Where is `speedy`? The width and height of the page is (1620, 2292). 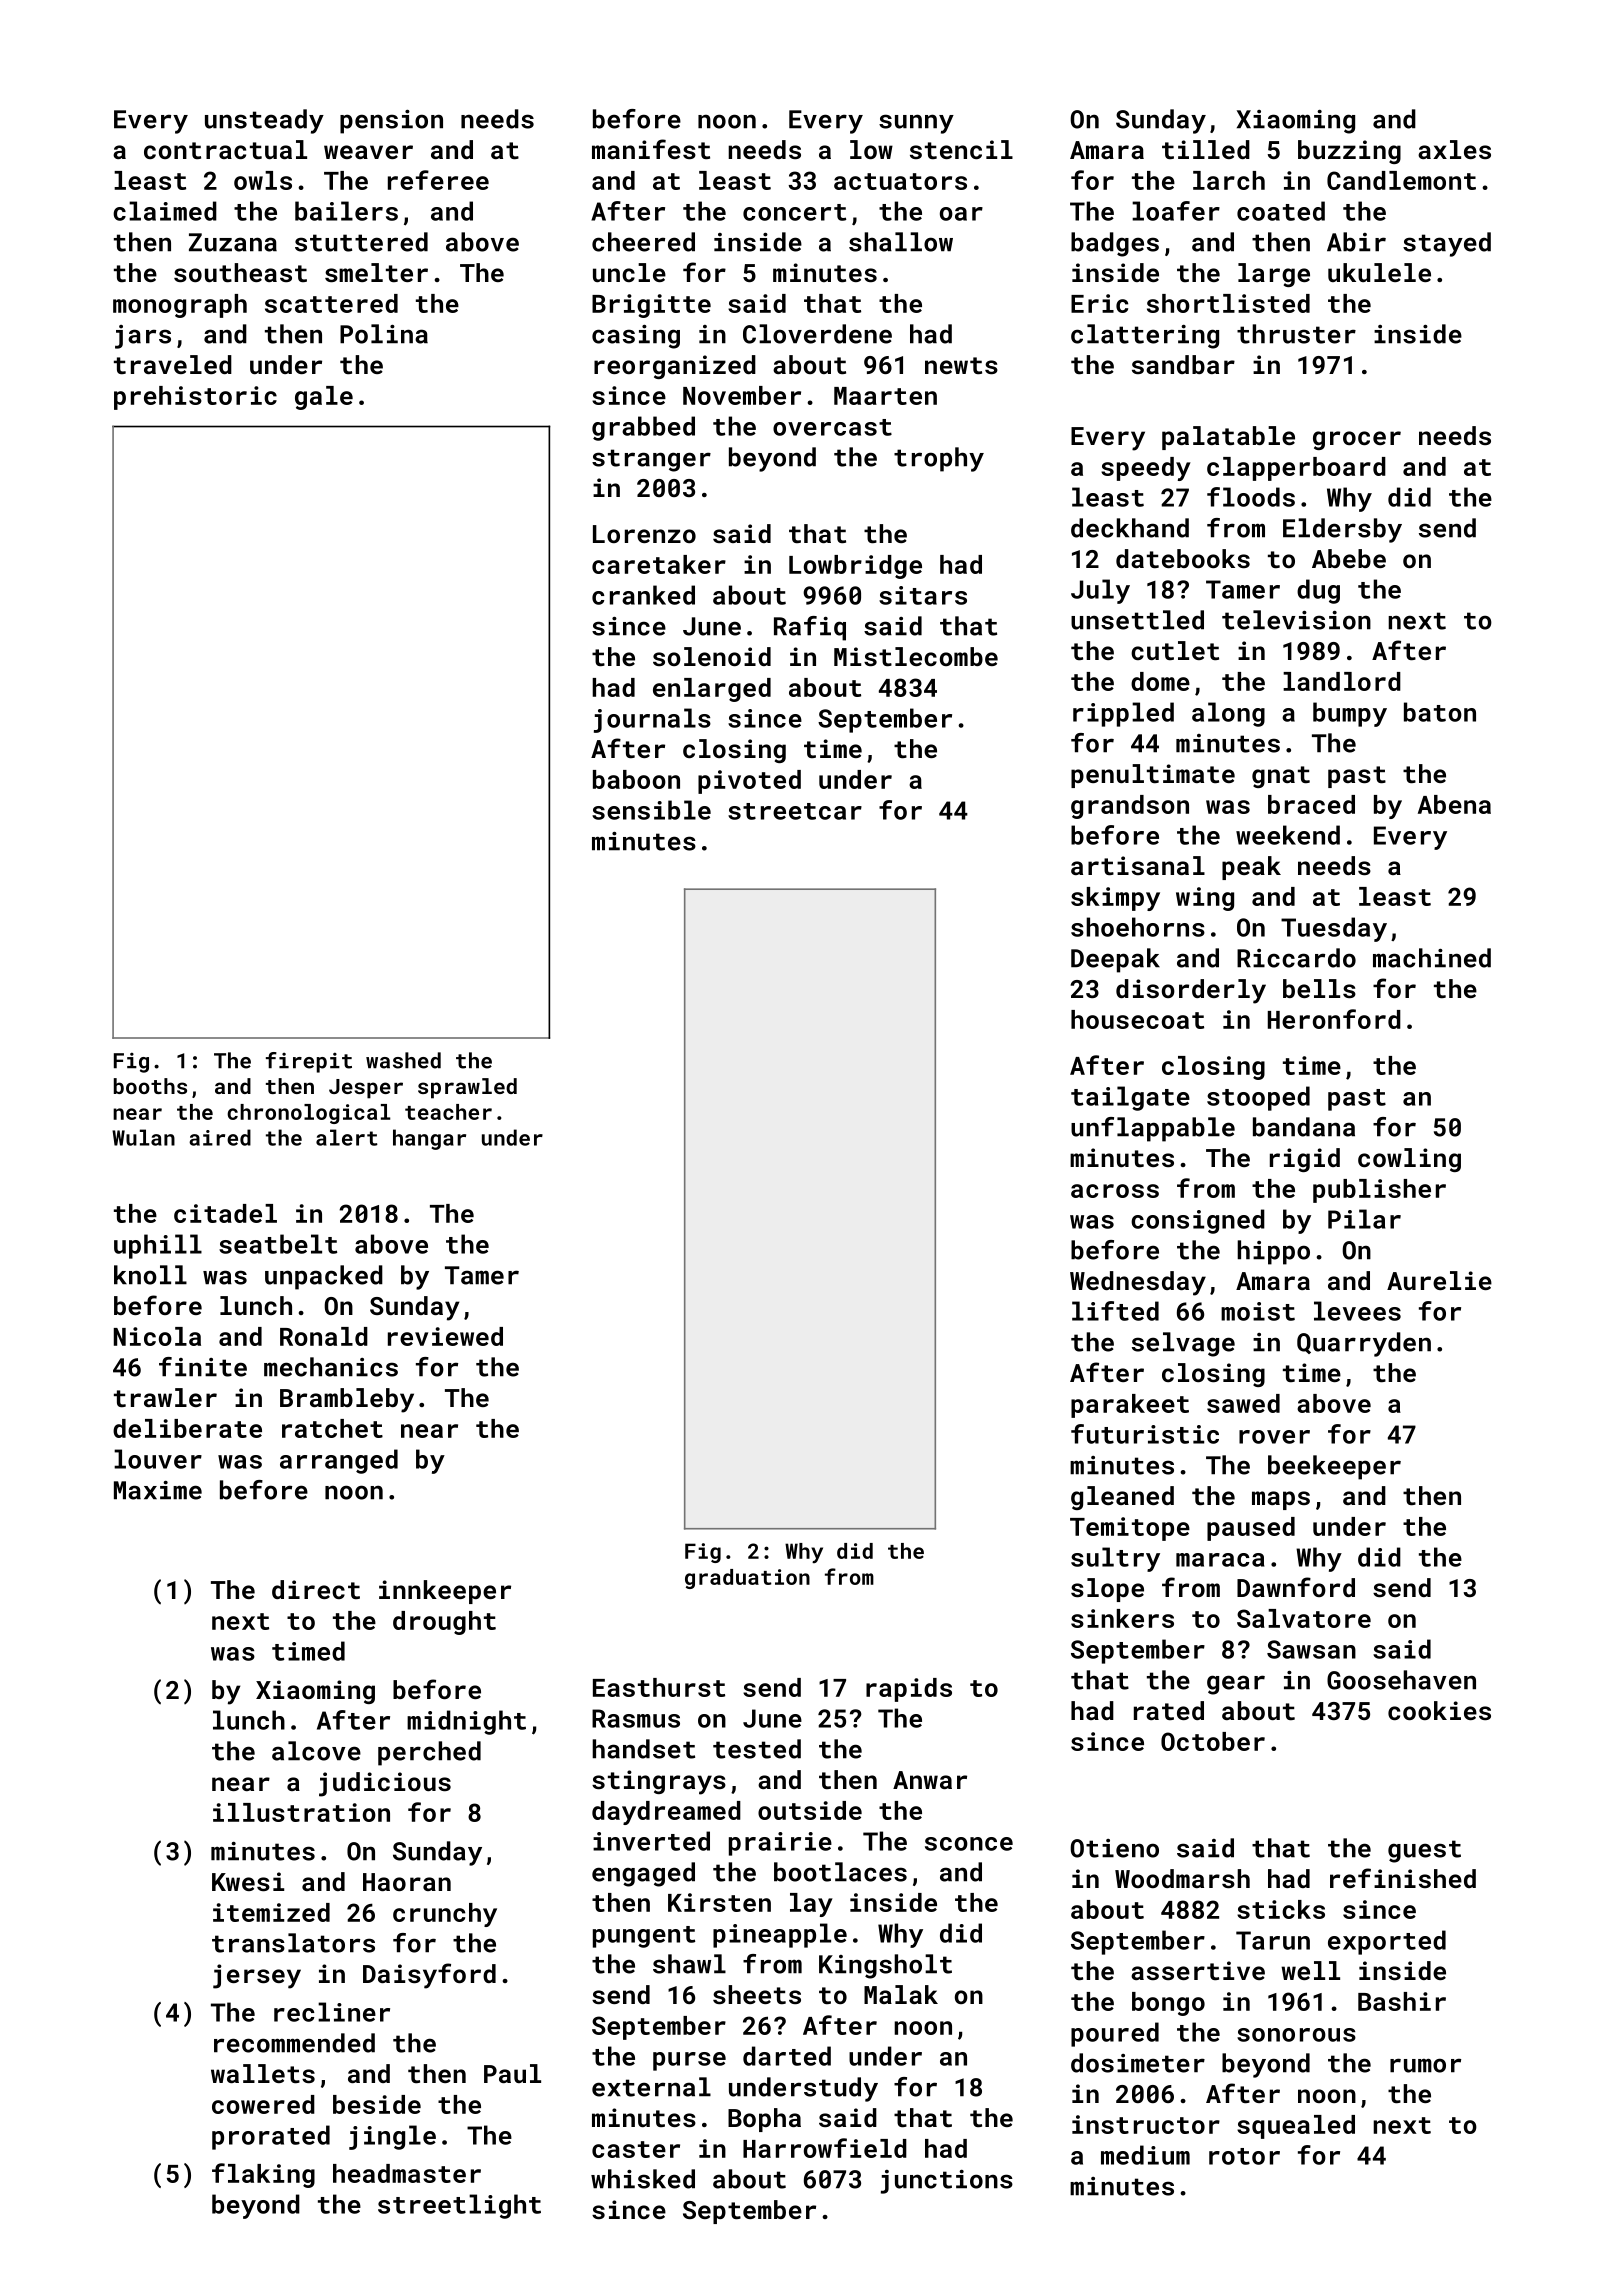
speedy is located at coordinates (1146, 469).
